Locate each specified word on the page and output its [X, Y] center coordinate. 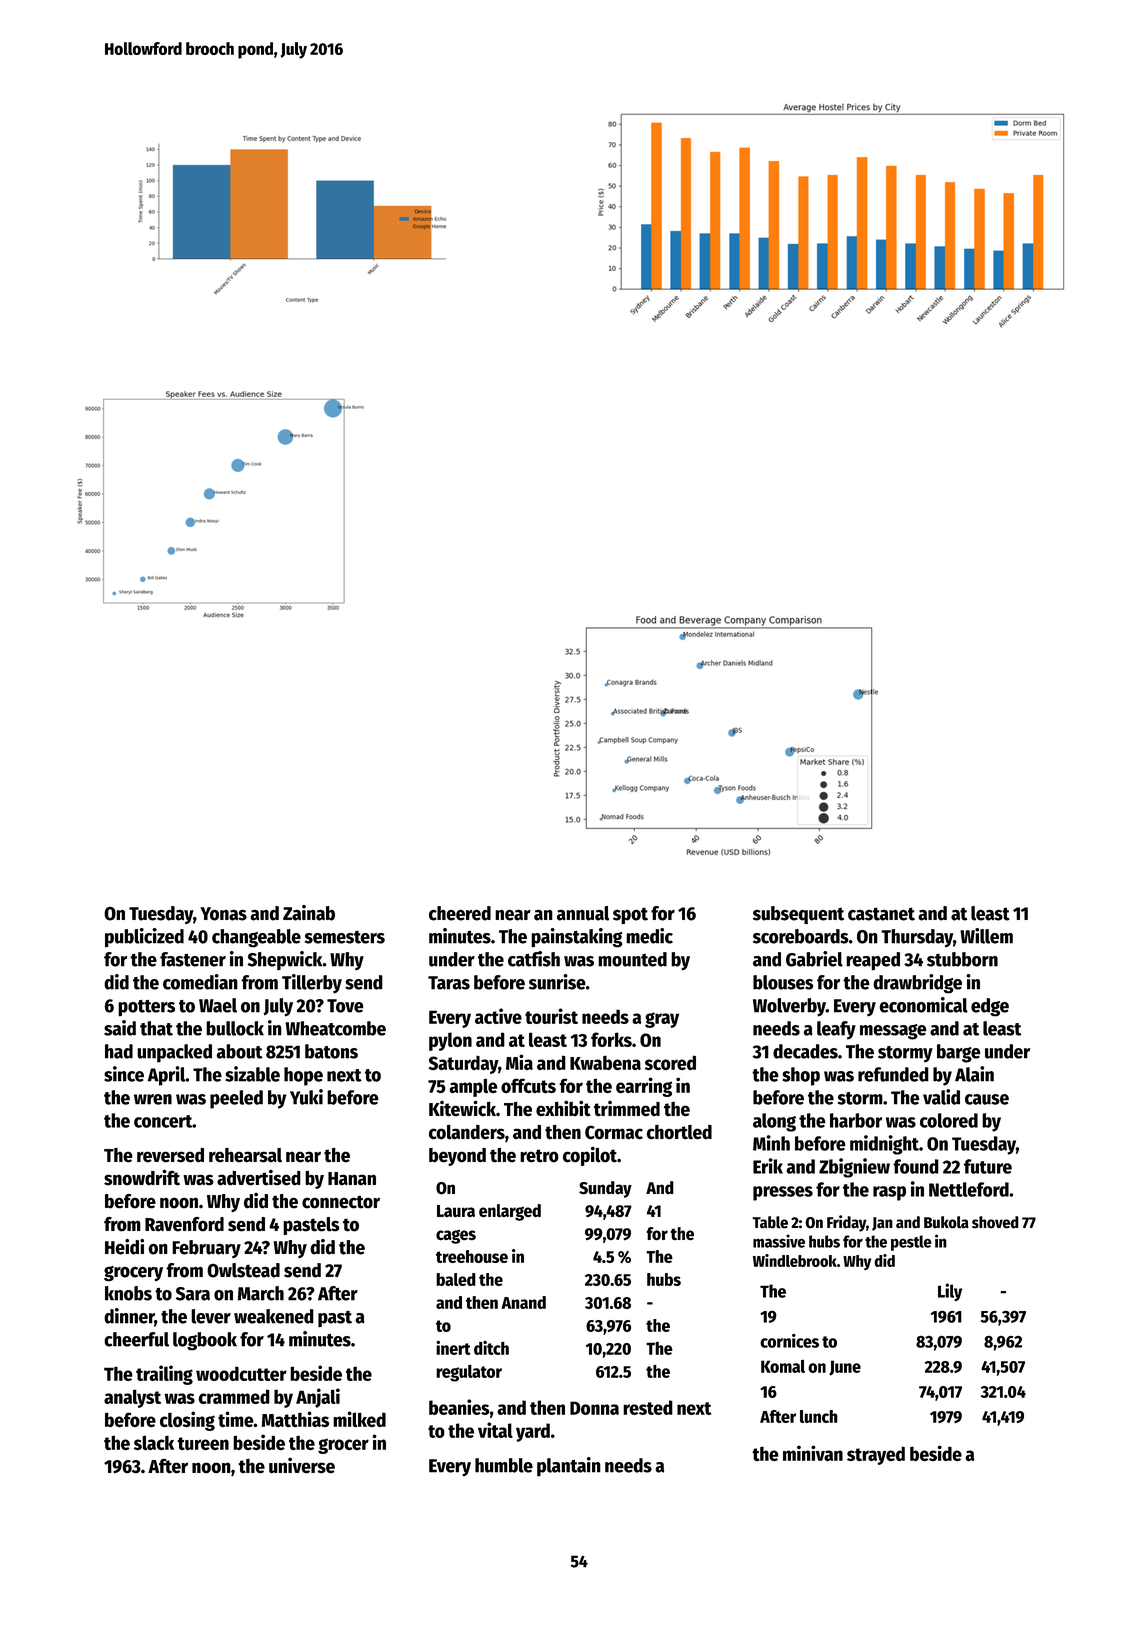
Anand [523, 1302]
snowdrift [142, 1177]
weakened [274, 1316]
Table [770, 1222]
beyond [457, 1157]
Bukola [946, 1222]
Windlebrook [795, 1260]
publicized [144, 938]
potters [146, 1008]
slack [154, 1443]
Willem [986, 936]
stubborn [962, 959]
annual [583, 913]
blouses [783, 982]
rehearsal [245, 1155]
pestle [911, 1243]
